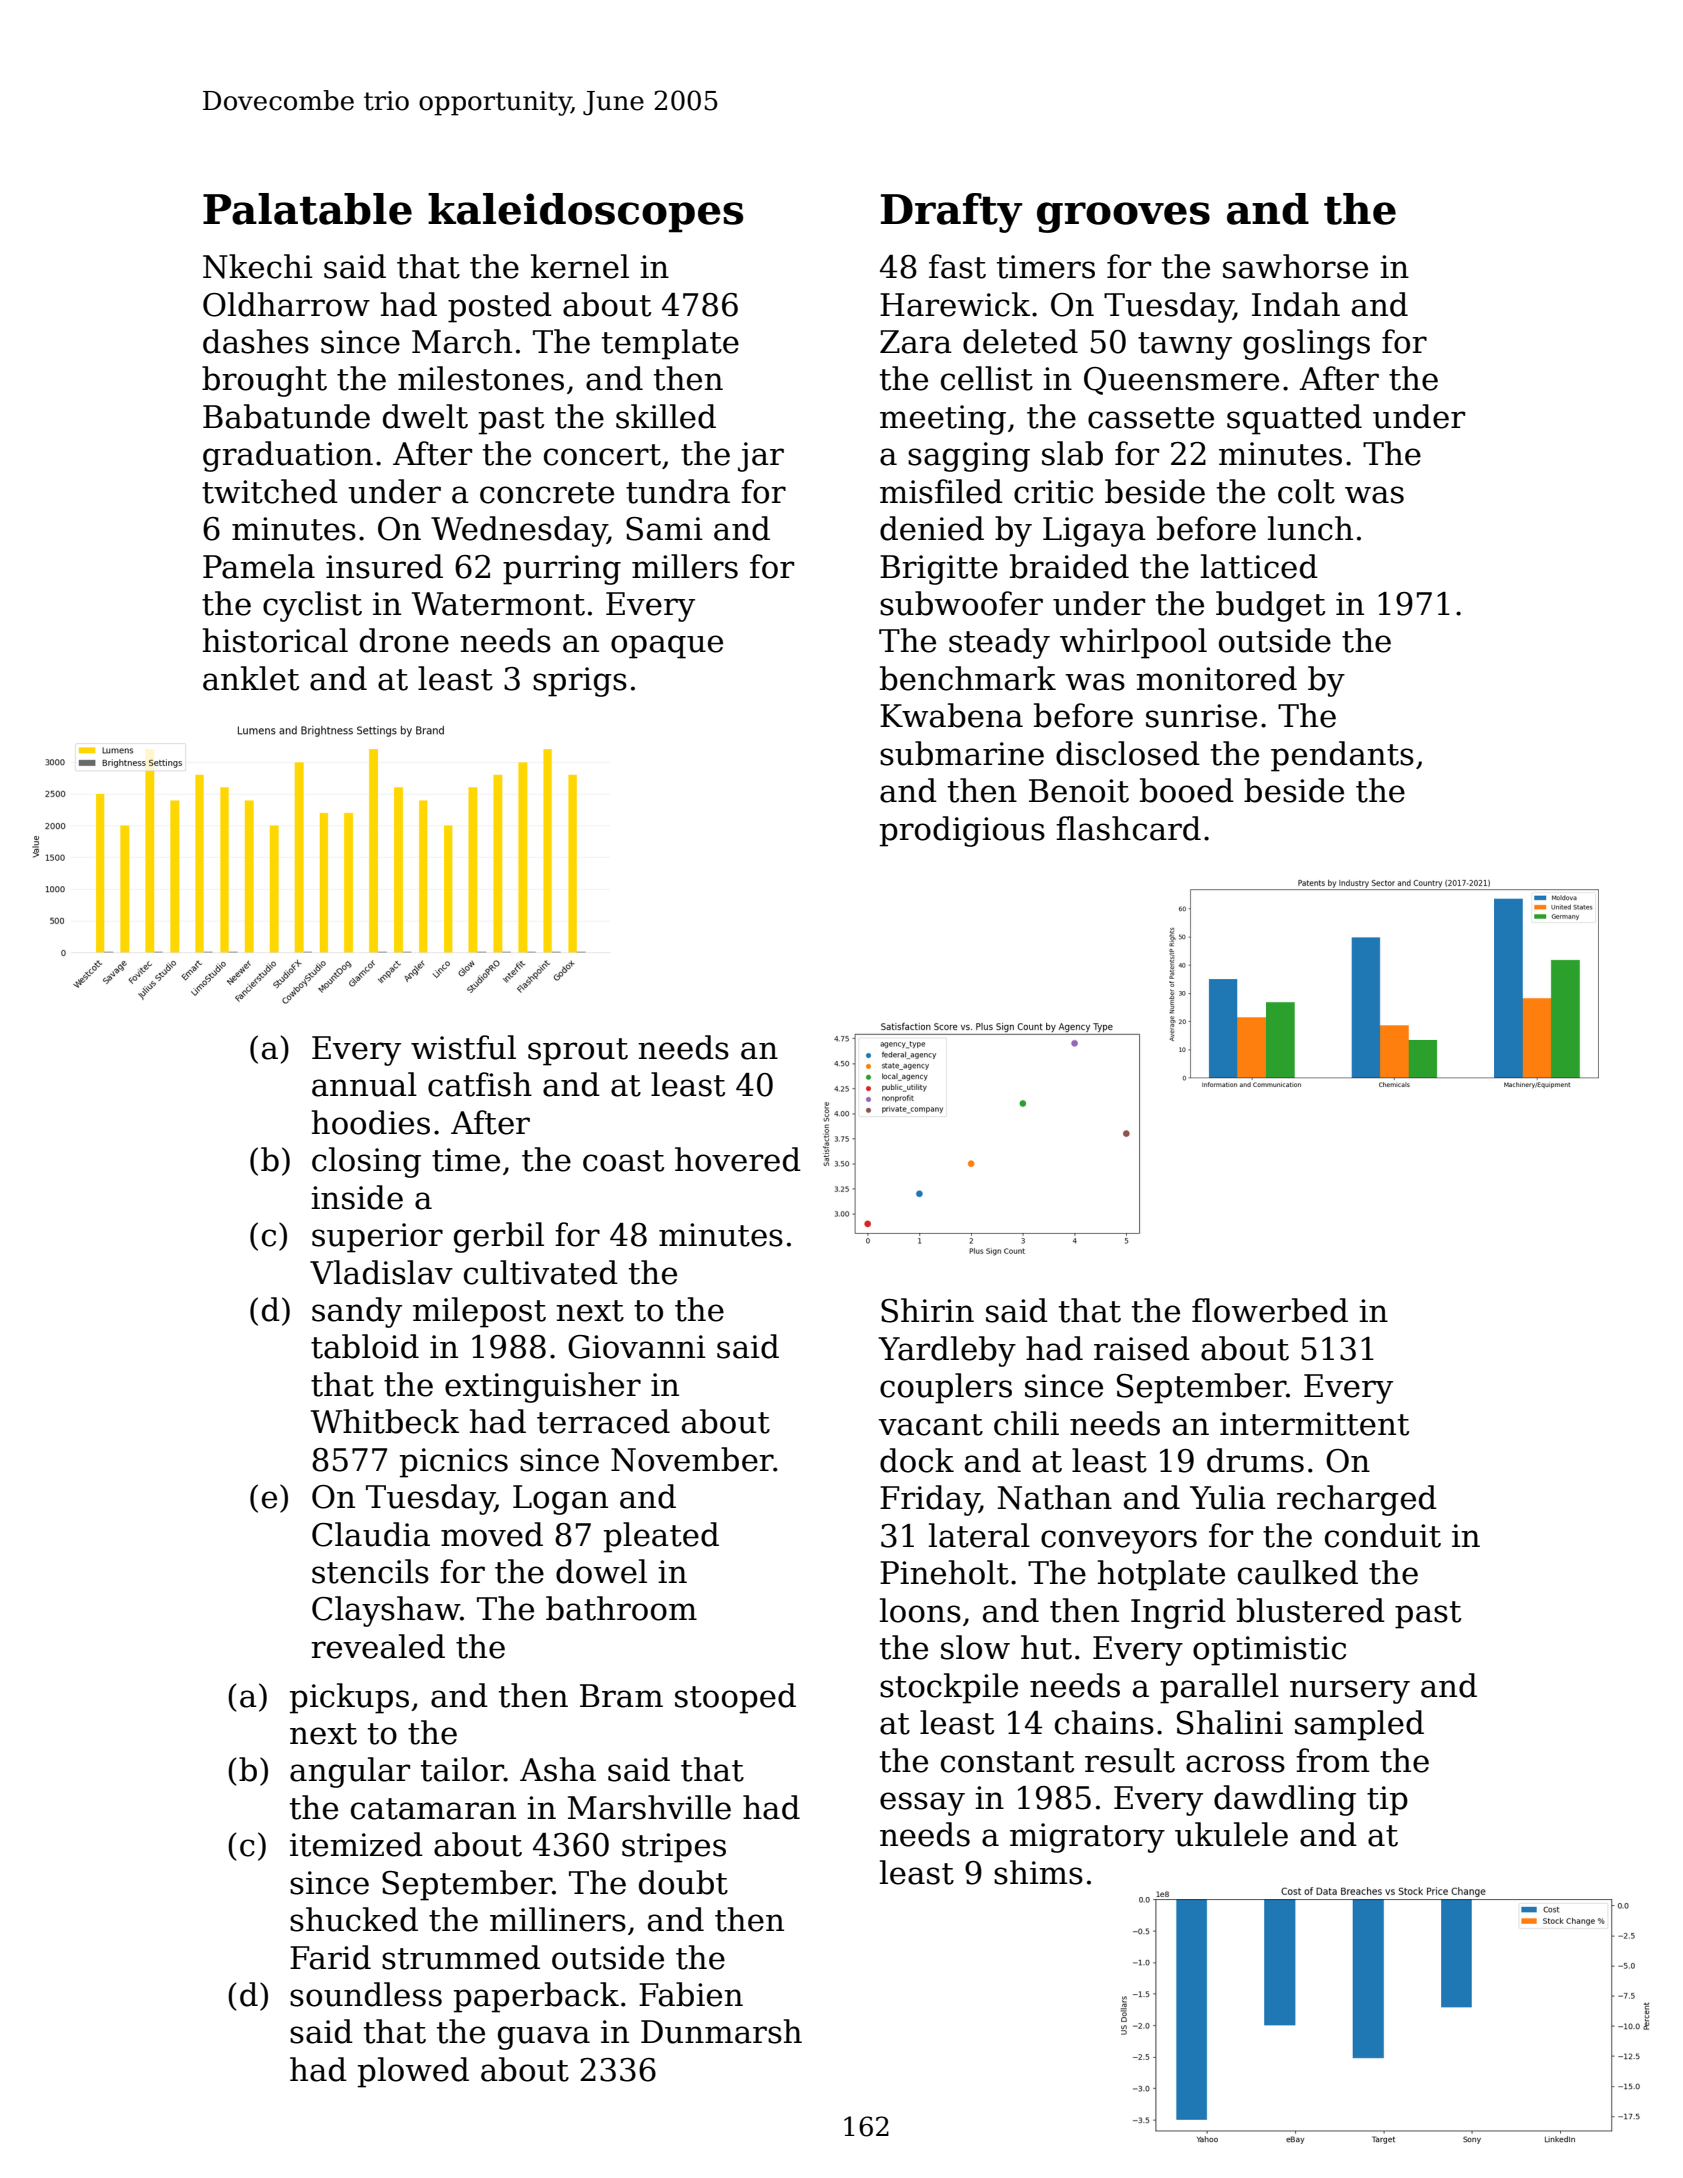 This screenshot has width=1683, height=2178. What do you see at coordinates (1270, 1310) in the screenshot?
I see `flowerbed` at bounding box center [1270, 1310].
